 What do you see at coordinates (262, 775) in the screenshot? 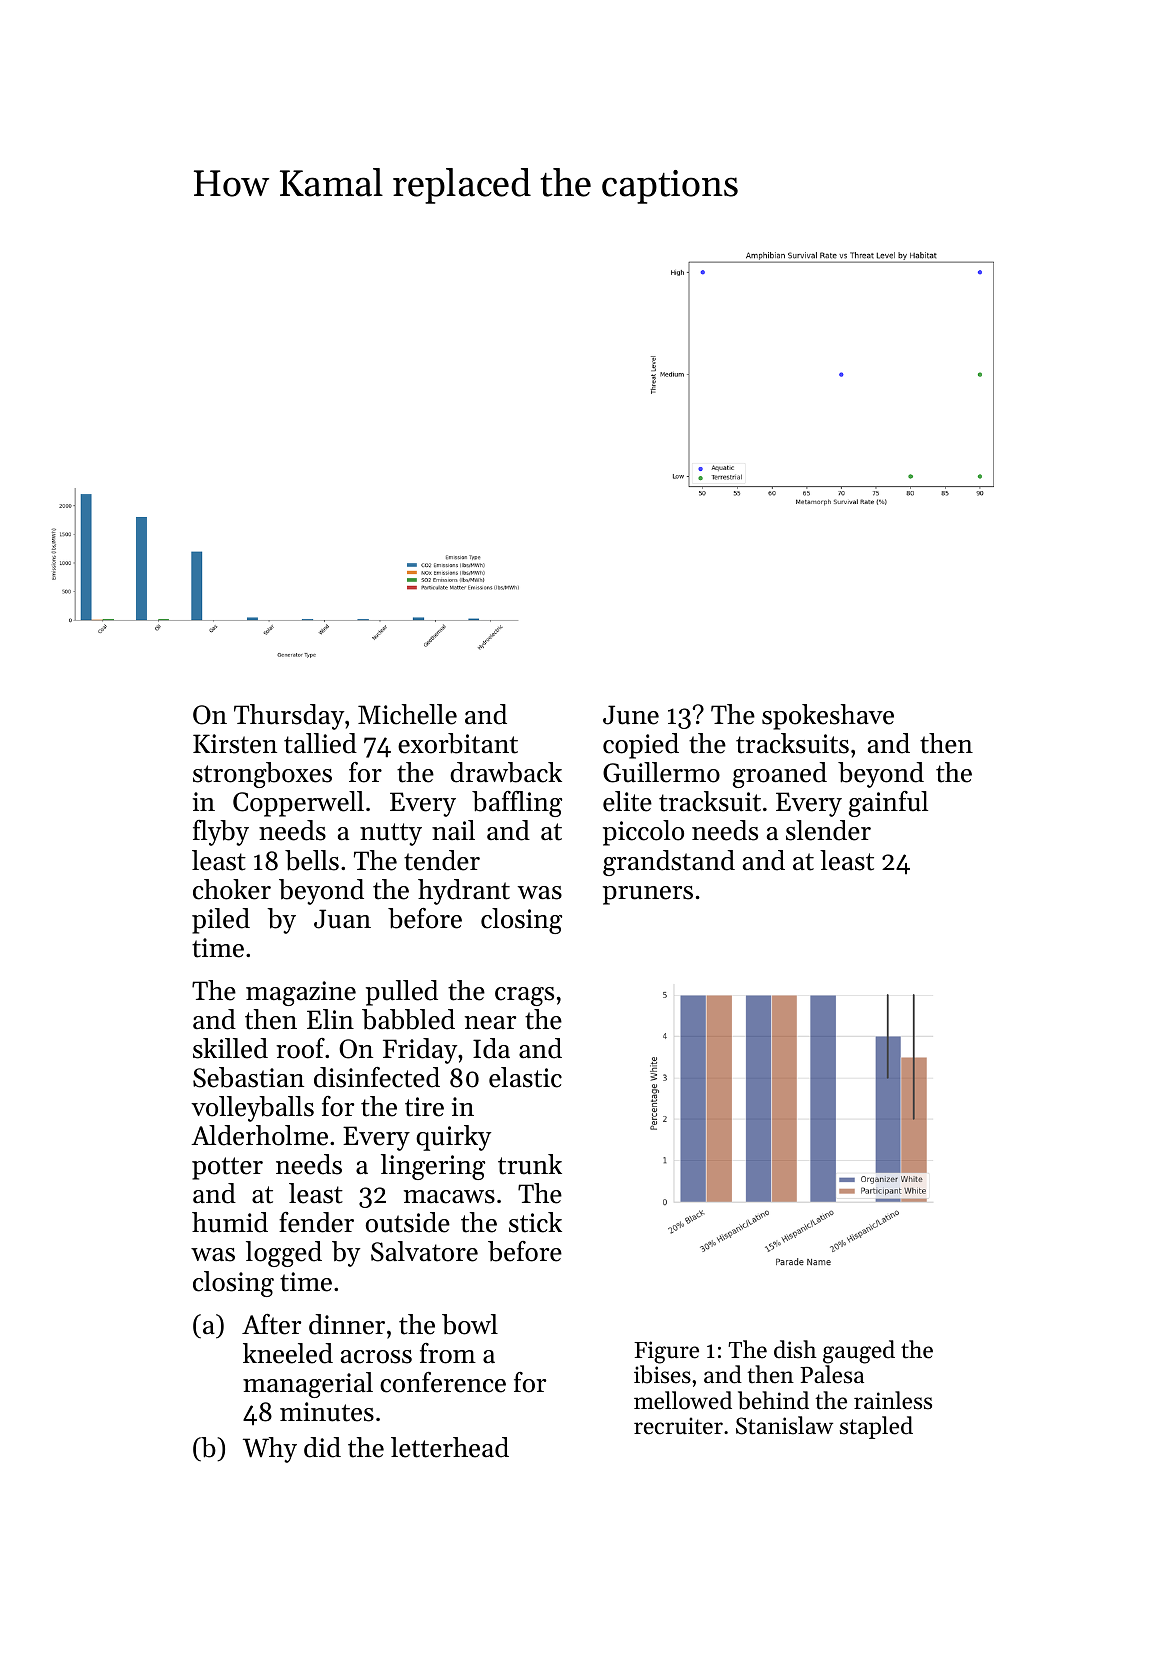
I see `strongboxes` at bounding box center [262, 775].
